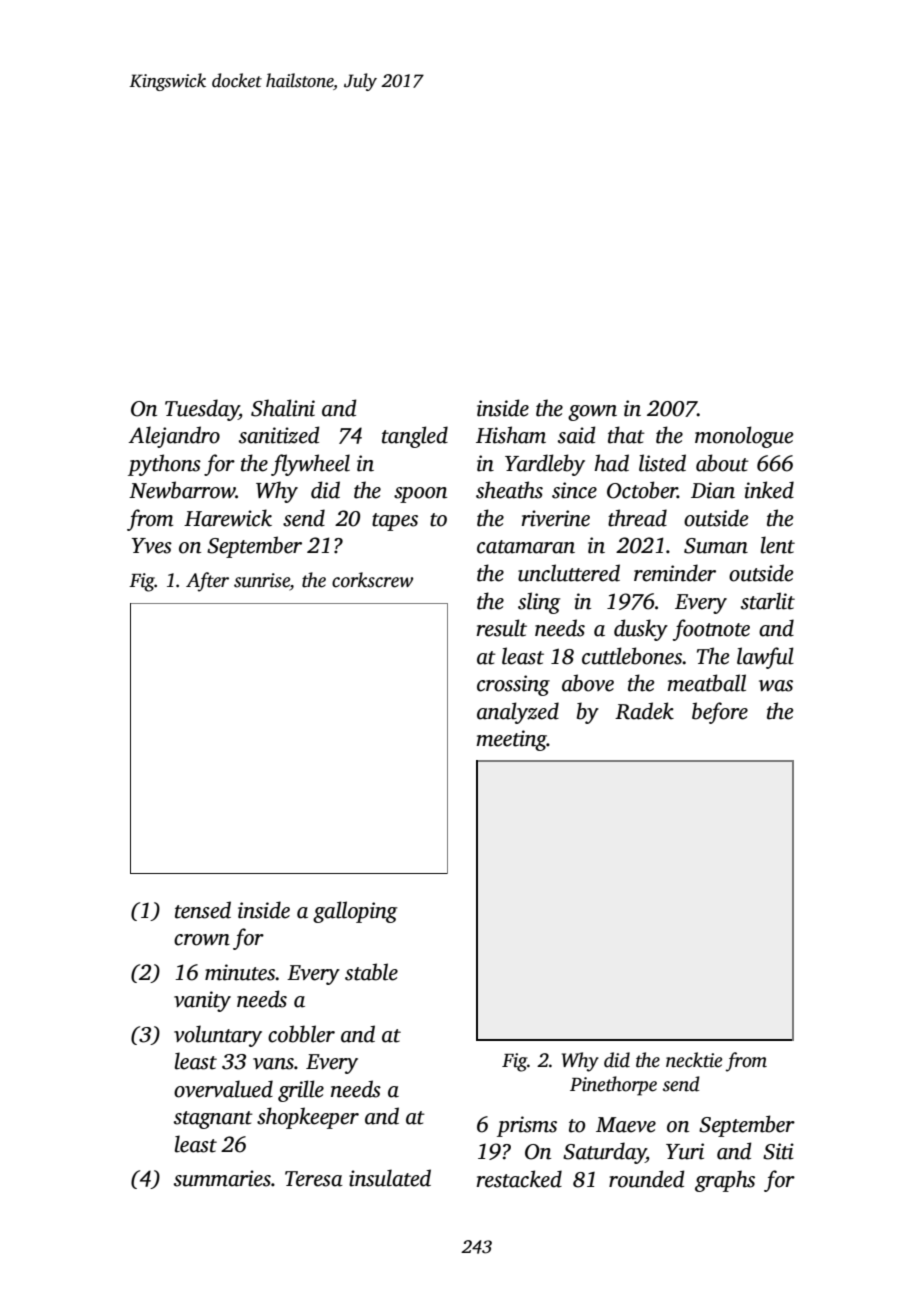  What do you see at coordinates (519, 1179) in the document?
I see `restacked` at bounding box center [519, 1179].
